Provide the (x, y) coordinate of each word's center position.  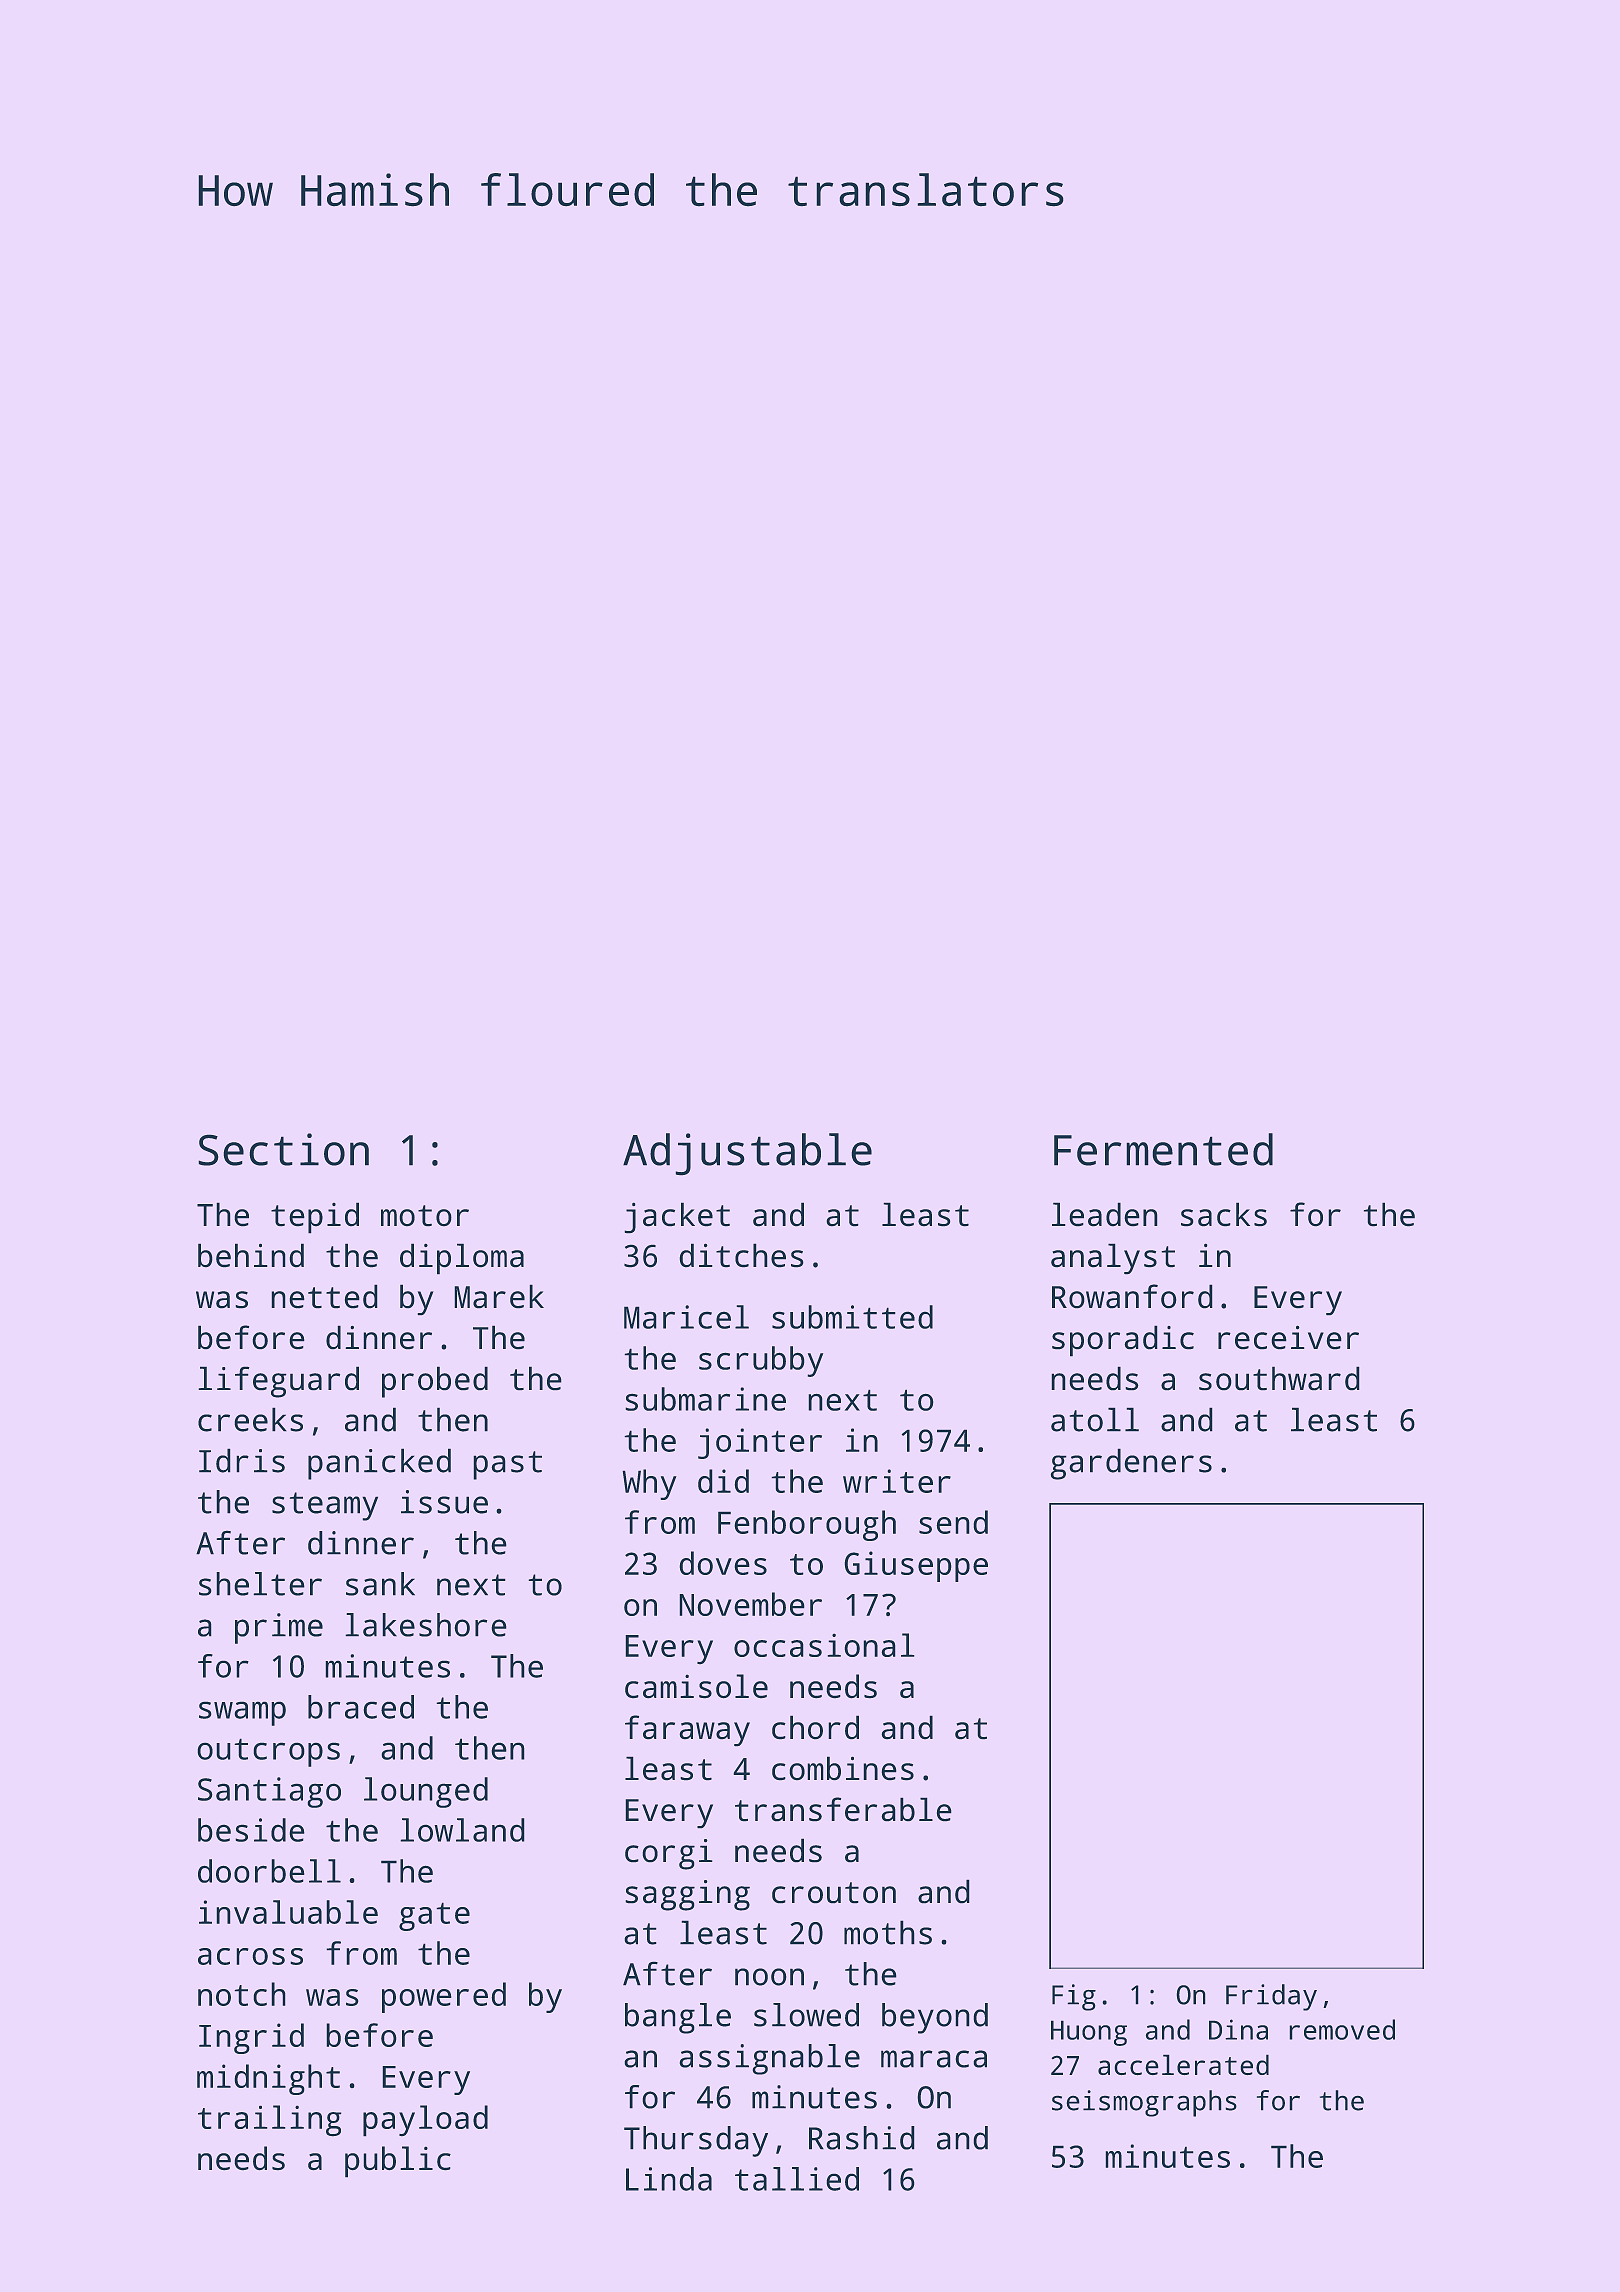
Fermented (1163, 1149)
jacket (677, 1218)
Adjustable (747, 1154)
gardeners (1131, 1464)
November (751, 1604)
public (398, 2161)
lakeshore (426, 1625)
